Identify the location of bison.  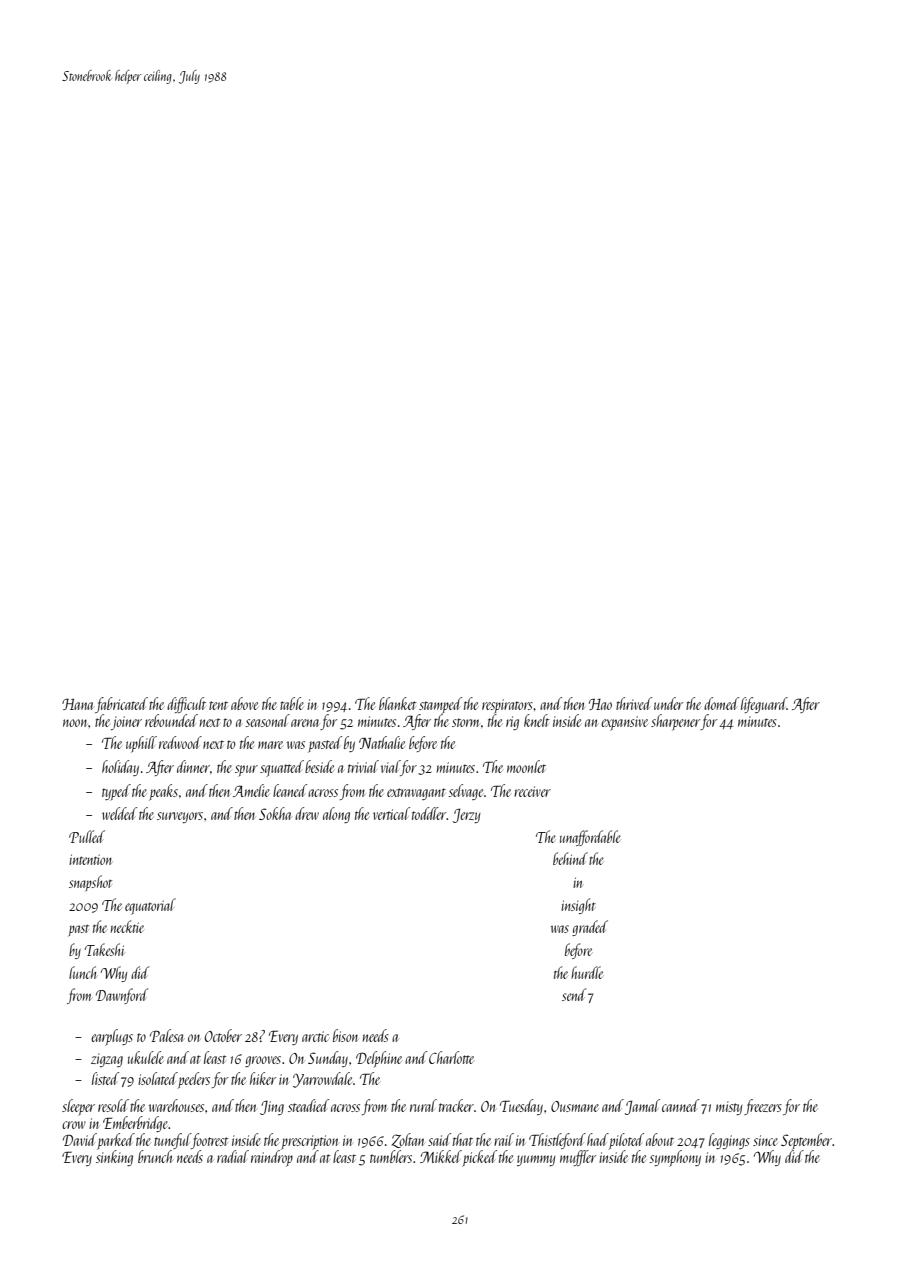
(345, 1035).
